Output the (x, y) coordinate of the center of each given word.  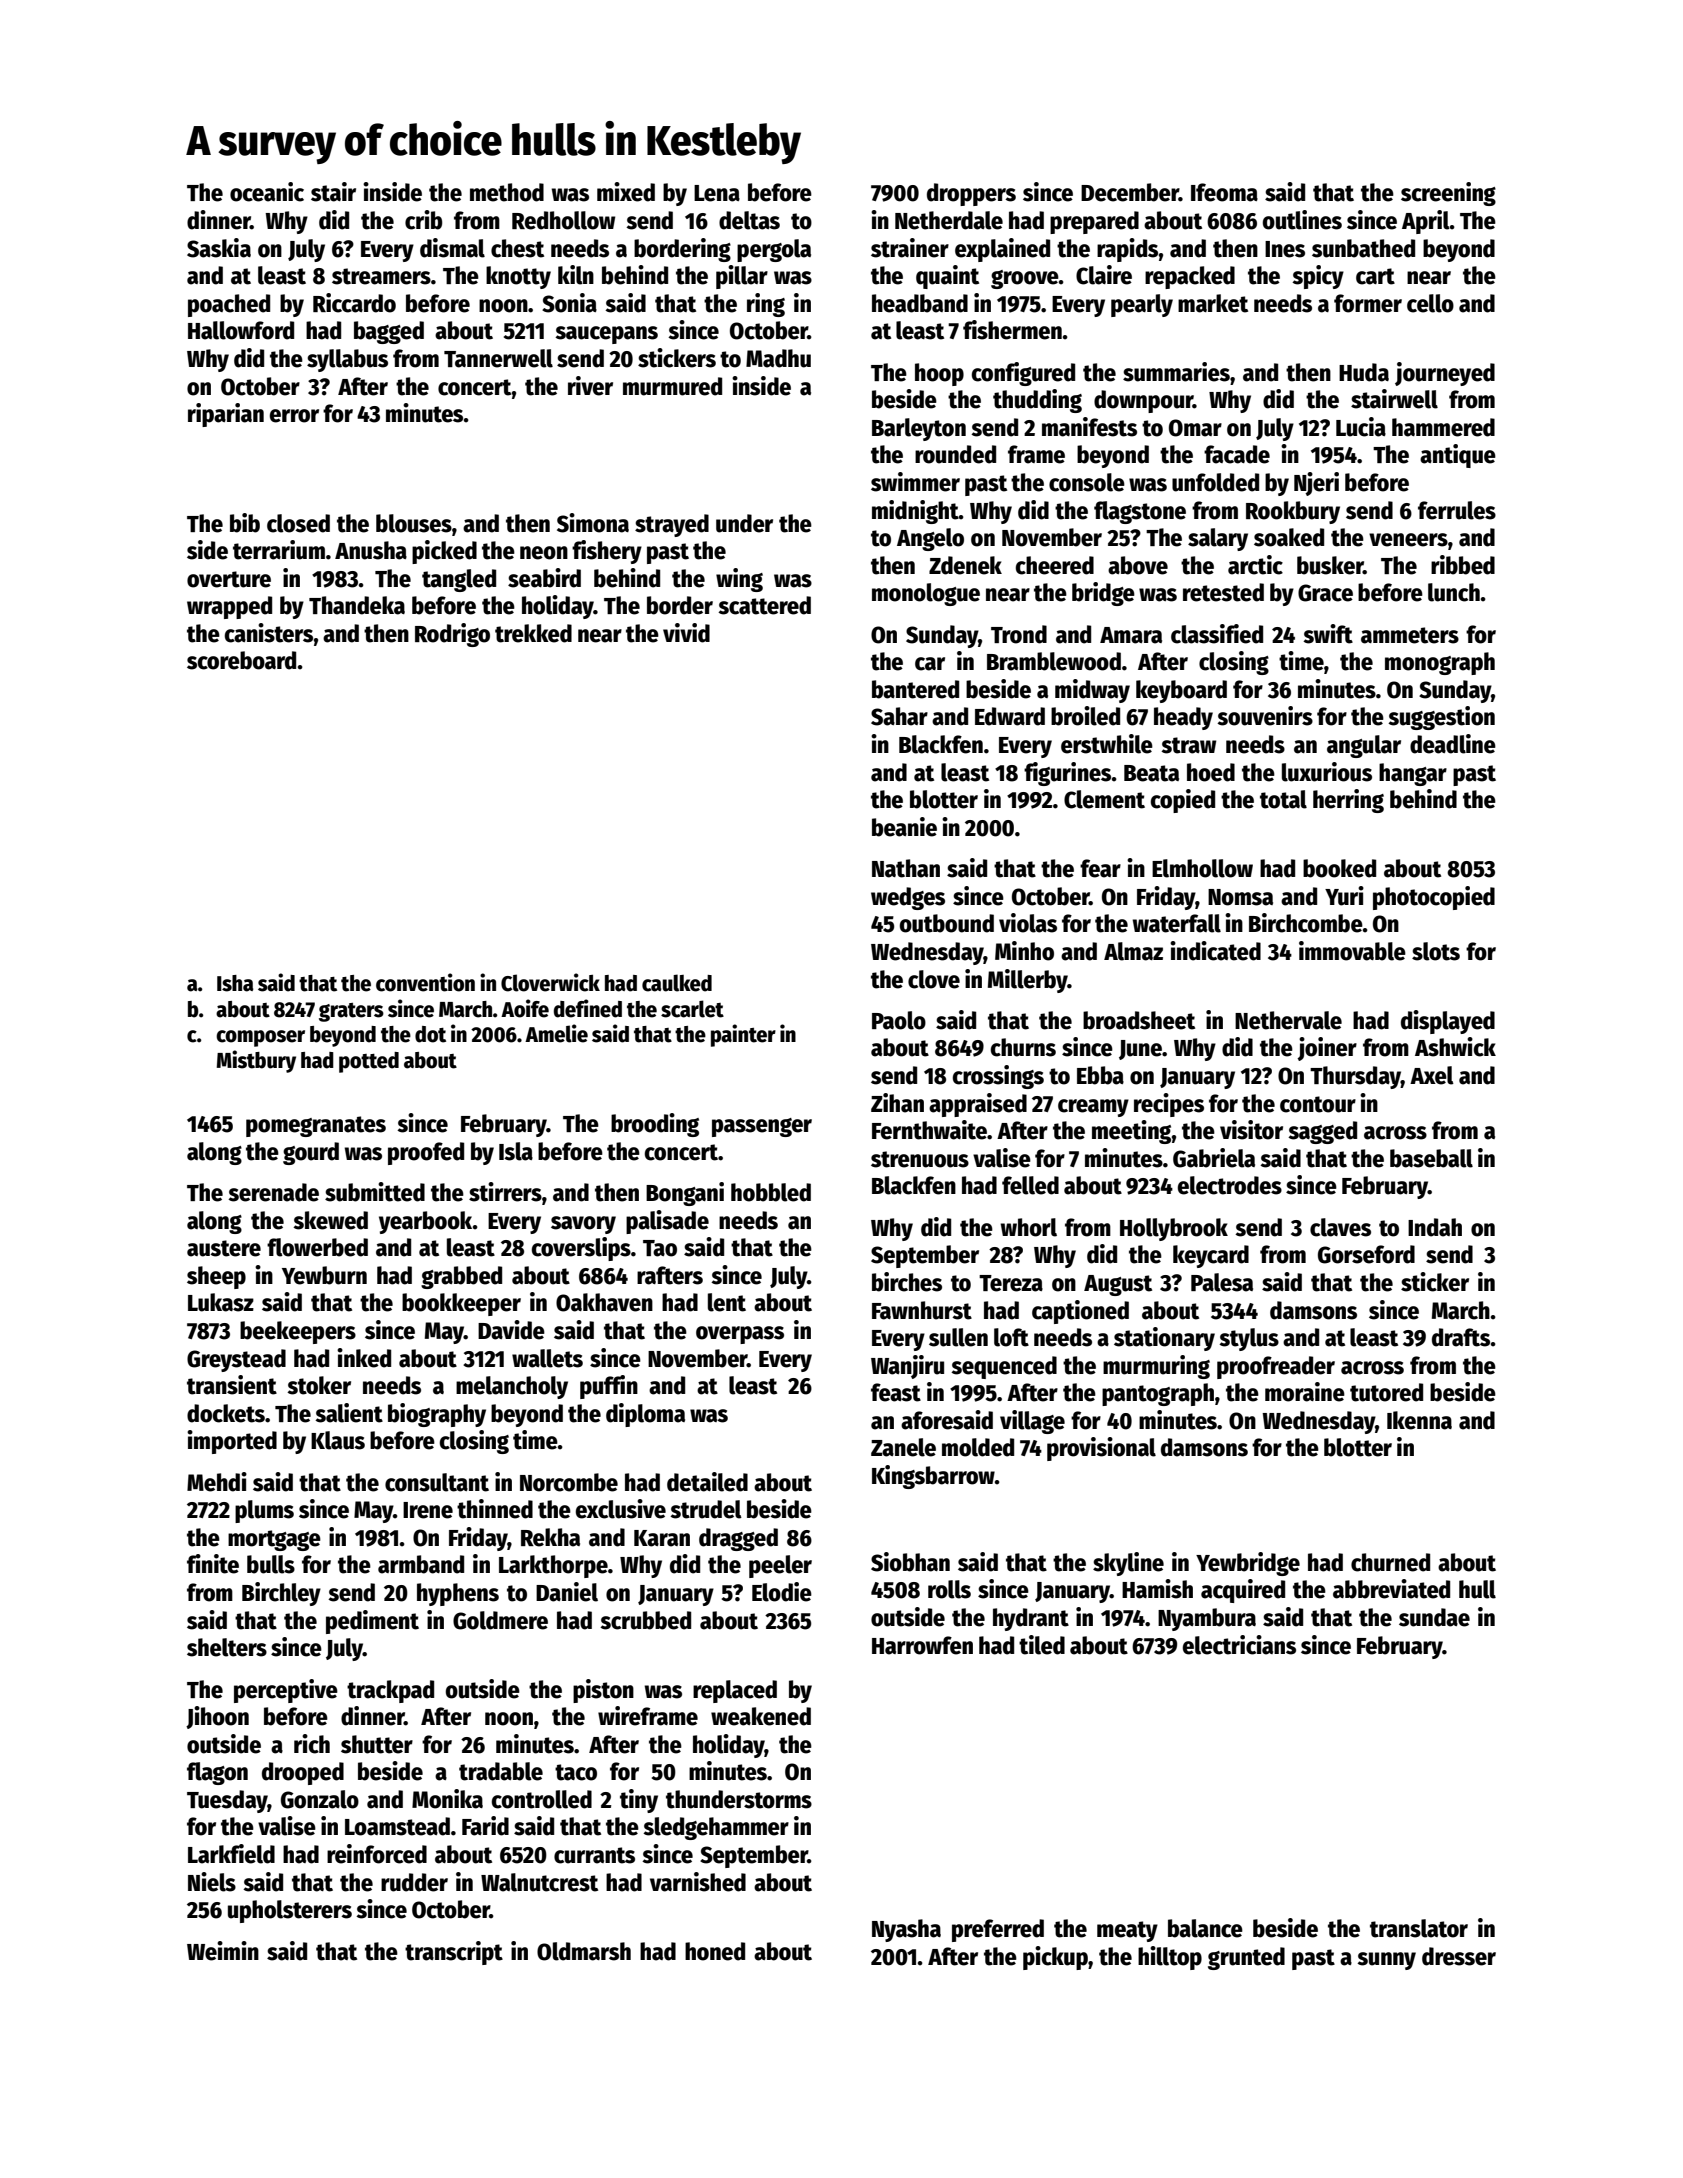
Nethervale (1288, 1020)
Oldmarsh (584, 1951)
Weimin (223, 1951)
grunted (1246, 1958)
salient (349, 1413)
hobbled (771, 1192)
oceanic (267, 192)
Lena (717, 193)
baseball (1431, 1158)
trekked (533, 633)
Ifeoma (1224, 192)
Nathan (906, 868)
